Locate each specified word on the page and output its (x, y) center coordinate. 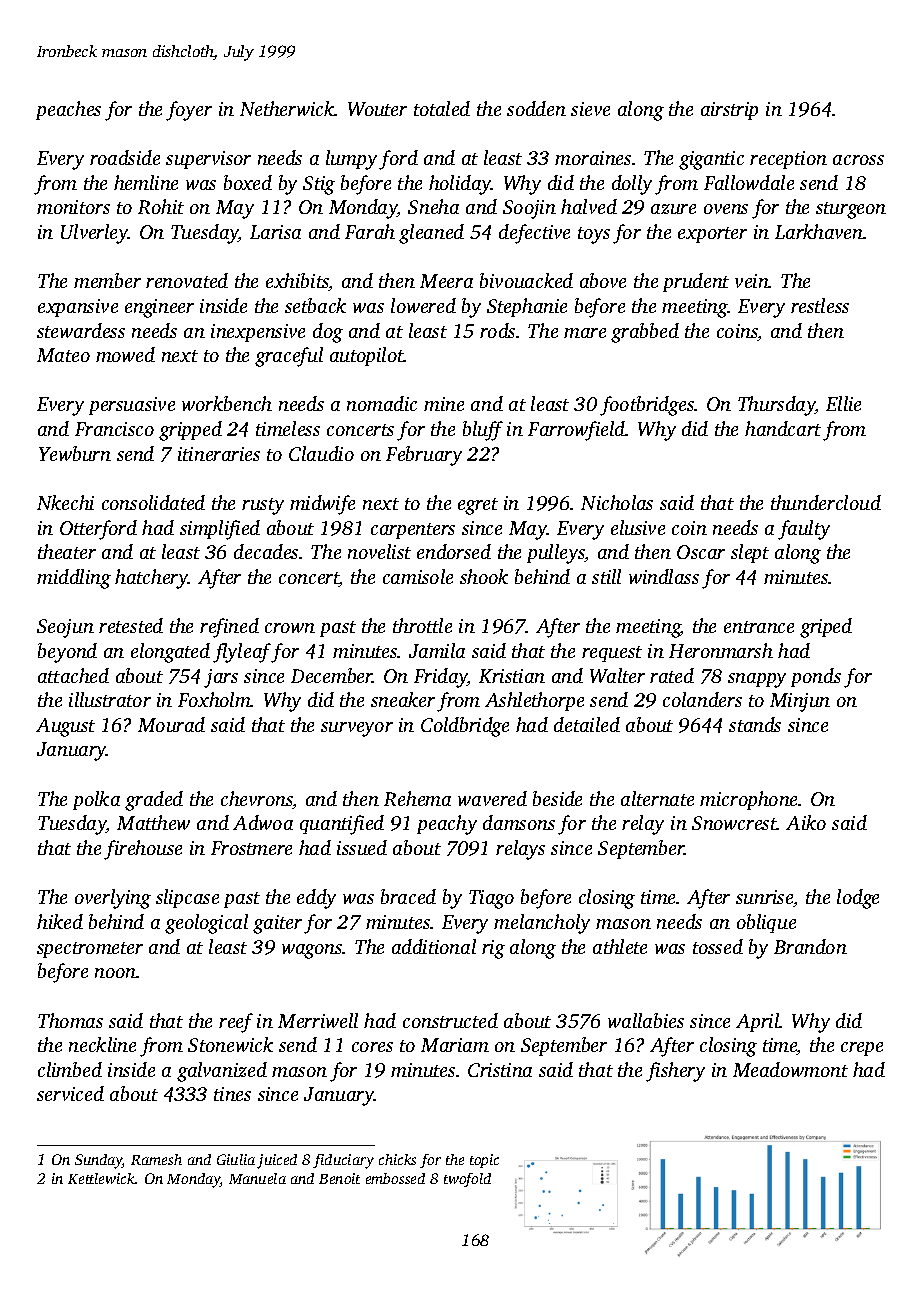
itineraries (219, 454)
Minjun (800, 702)
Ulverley (95, 234)
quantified (342, 825)
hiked (60, 921)
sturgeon (851, 210)
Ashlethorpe (534, 701)
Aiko (806, 822)
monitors (73, 207)
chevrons (257, 800)
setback (315, 305)
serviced (70, 1093)
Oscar (701, 552)
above (603, 280)
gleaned (431, 234)
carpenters (413, 531)
